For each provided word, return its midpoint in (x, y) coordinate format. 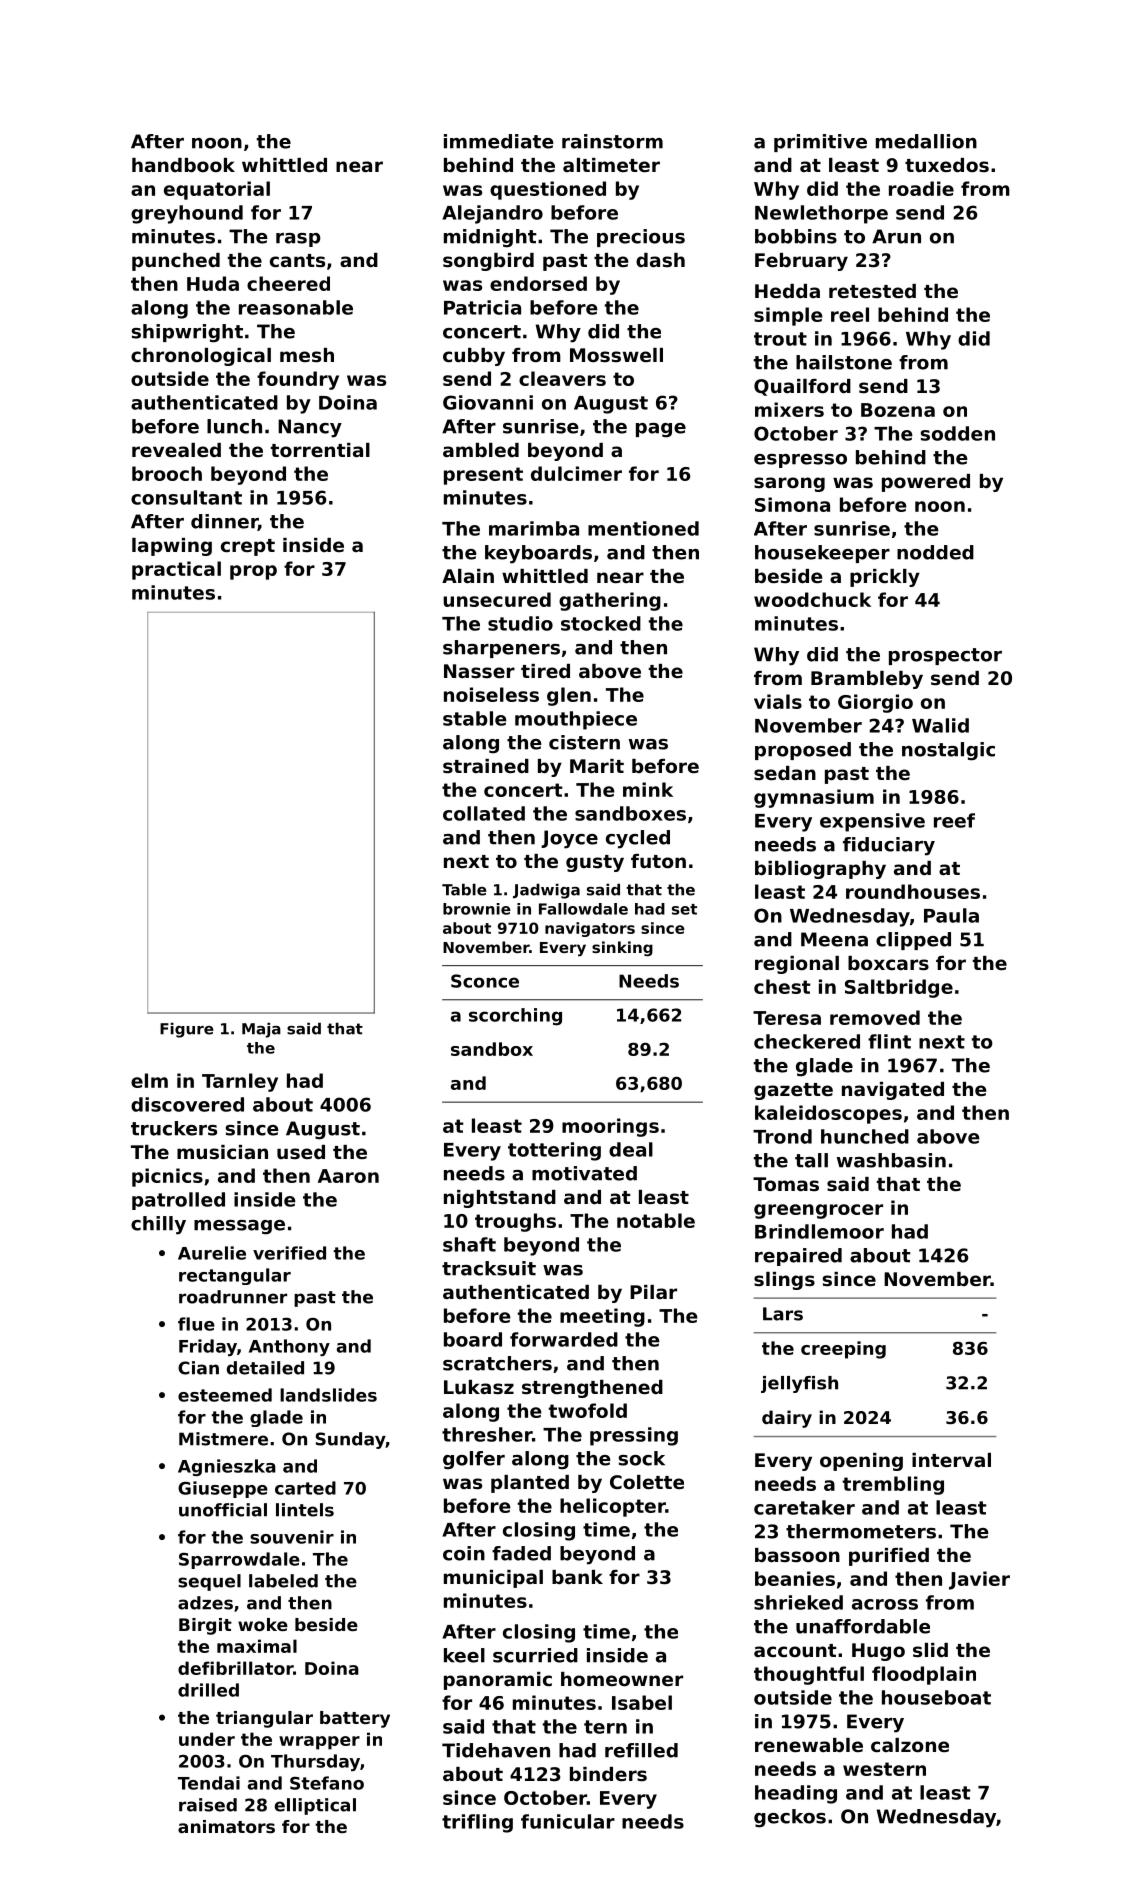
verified (289, 1253)
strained (486, 766)
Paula (951, 915)
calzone (910, 1745)
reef (954, 820)
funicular (568, 1821)
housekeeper (822, 554)
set (684, 909)
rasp (298, 240)
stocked (601, 623)
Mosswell (616, 355)
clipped (913, 941)
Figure (187, 1030)
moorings (610, 1127)
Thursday (315, 1762)
